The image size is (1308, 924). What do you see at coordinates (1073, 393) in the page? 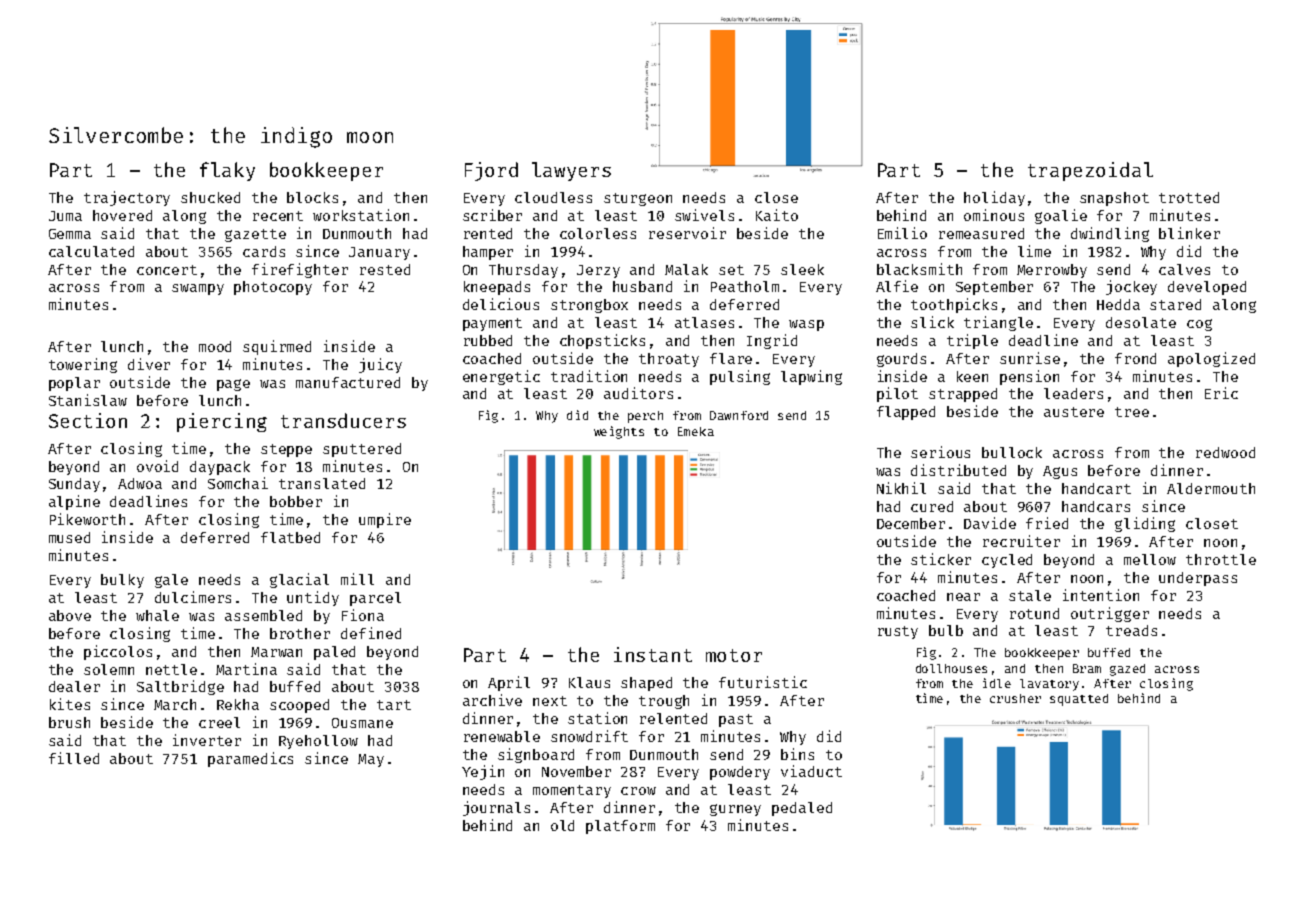
I see `leaders` at bounding box center [1073, 393].
